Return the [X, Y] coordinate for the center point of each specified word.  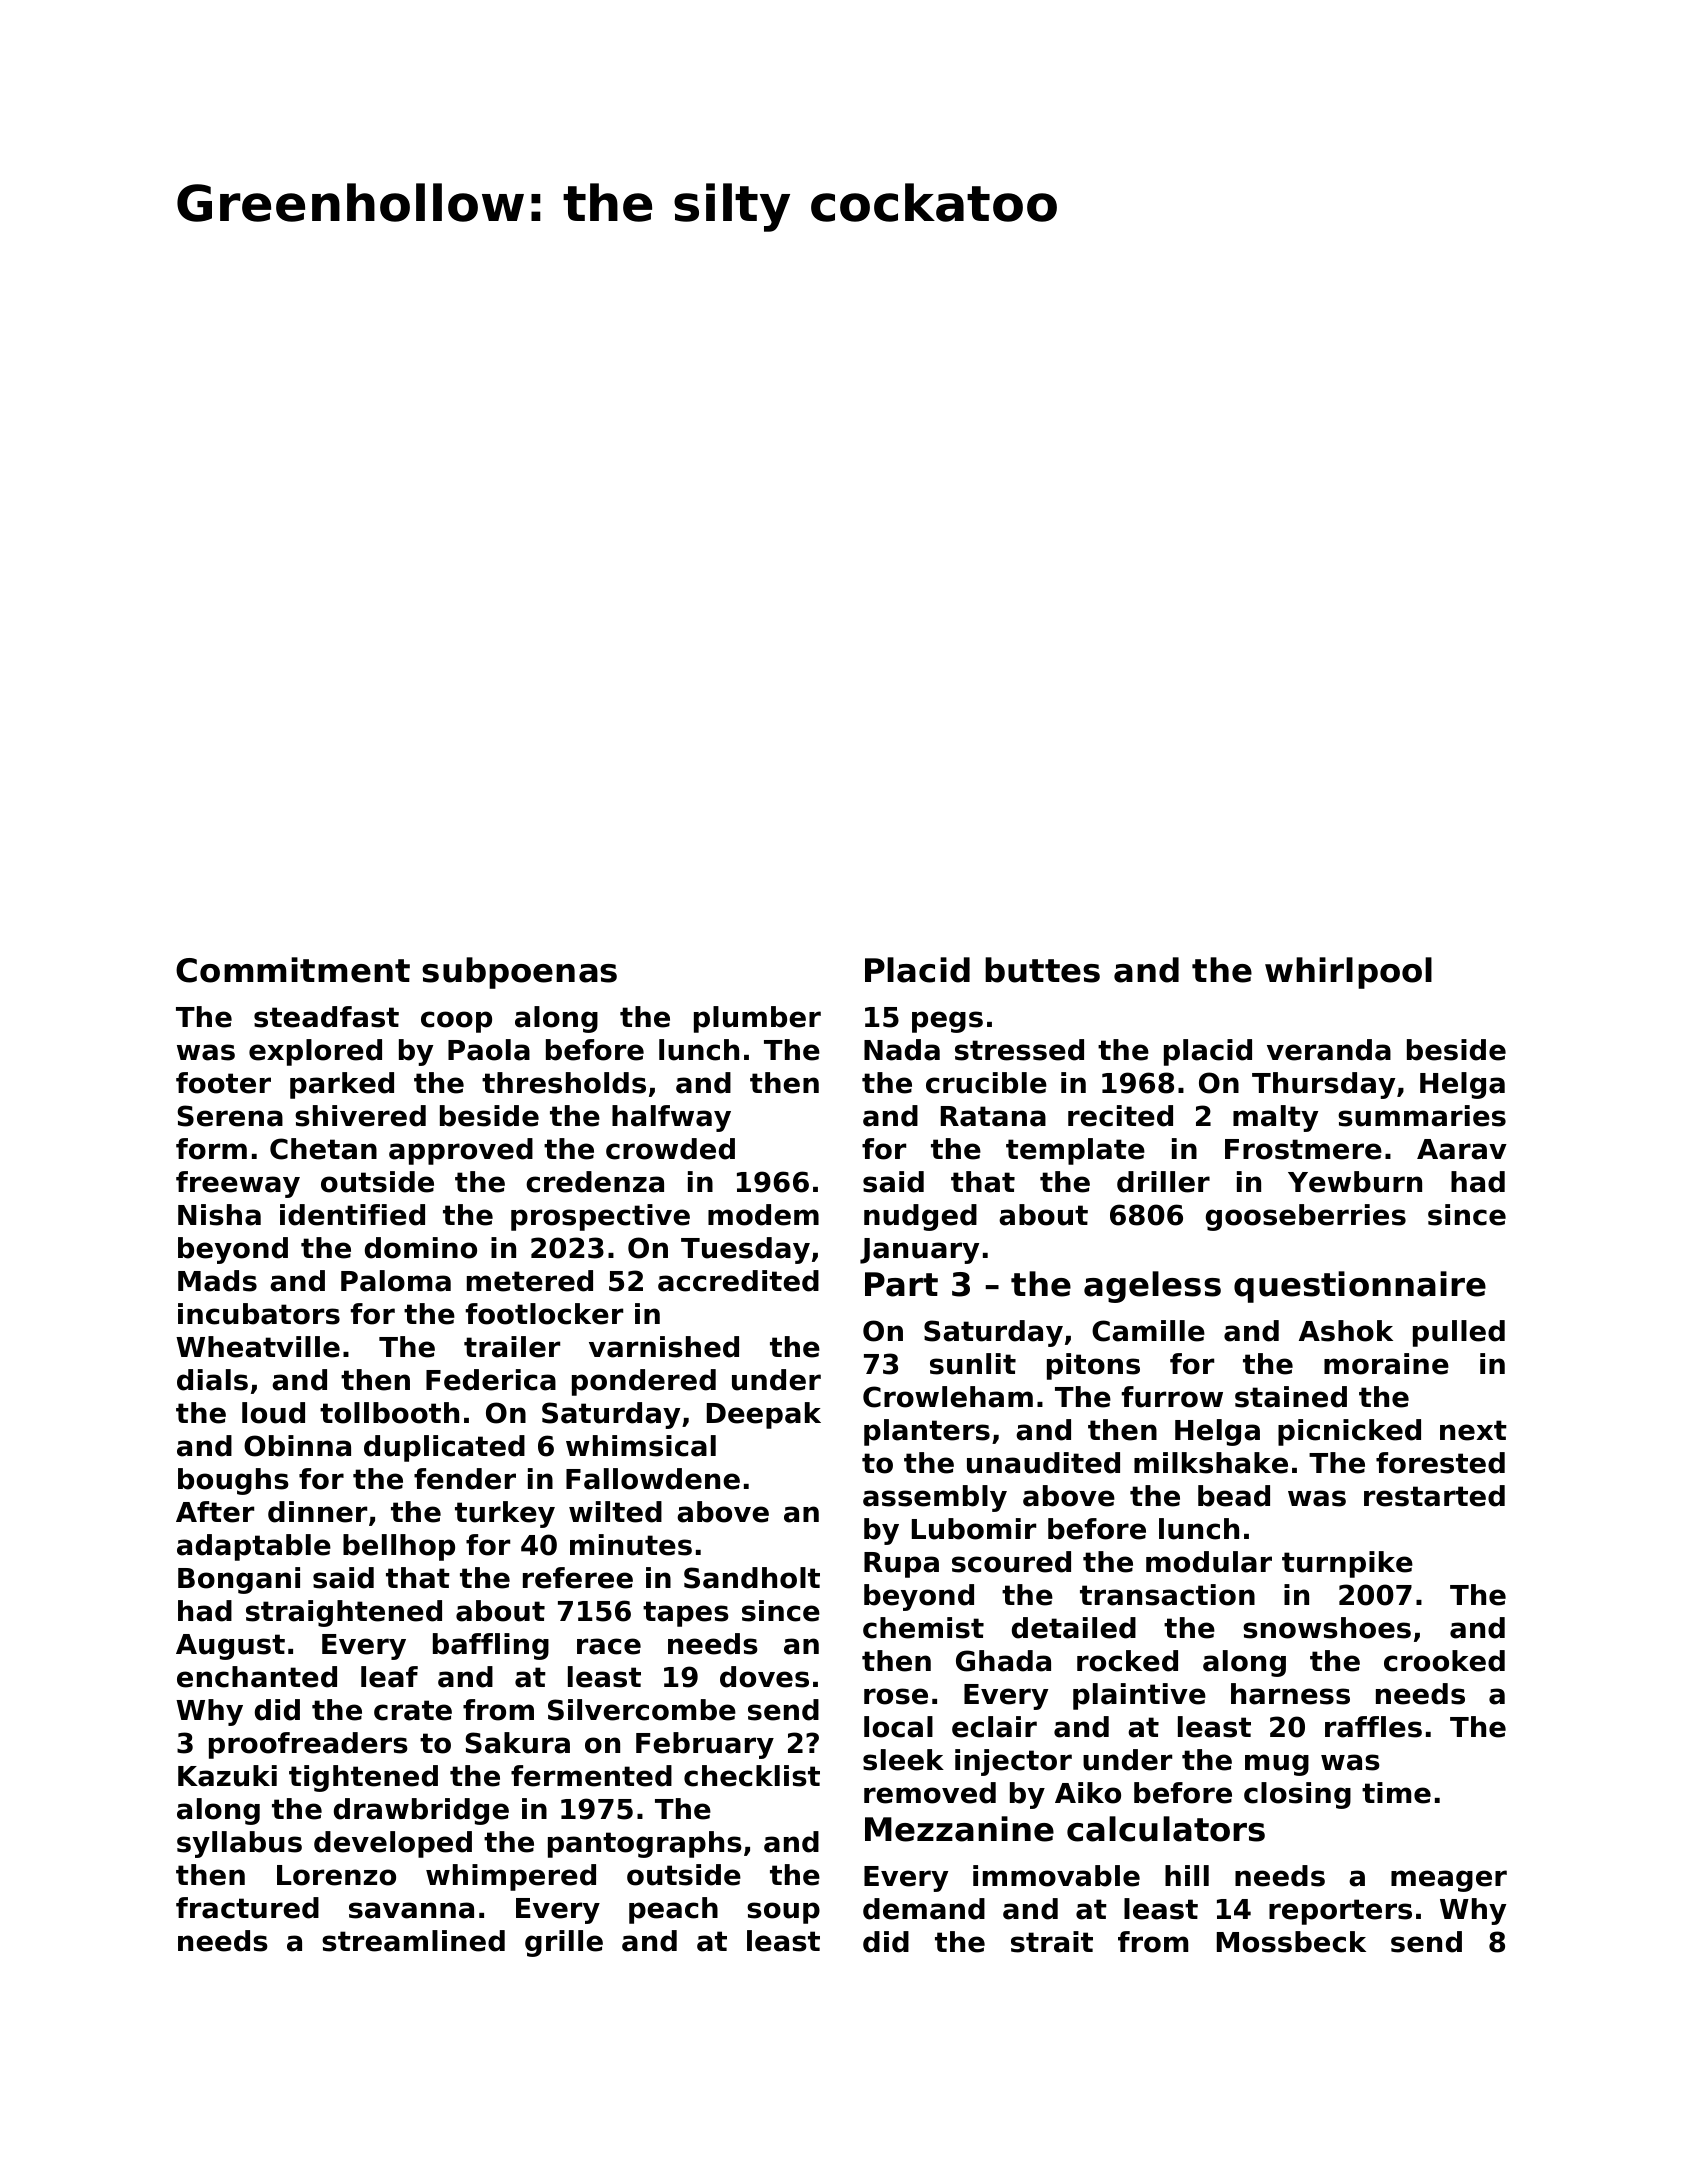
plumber [757, 1019]
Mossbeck [1291, 1942]
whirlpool [1348, 973]
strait [1052, 1942]
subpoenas [519, 973]
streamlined [413, 1941]
